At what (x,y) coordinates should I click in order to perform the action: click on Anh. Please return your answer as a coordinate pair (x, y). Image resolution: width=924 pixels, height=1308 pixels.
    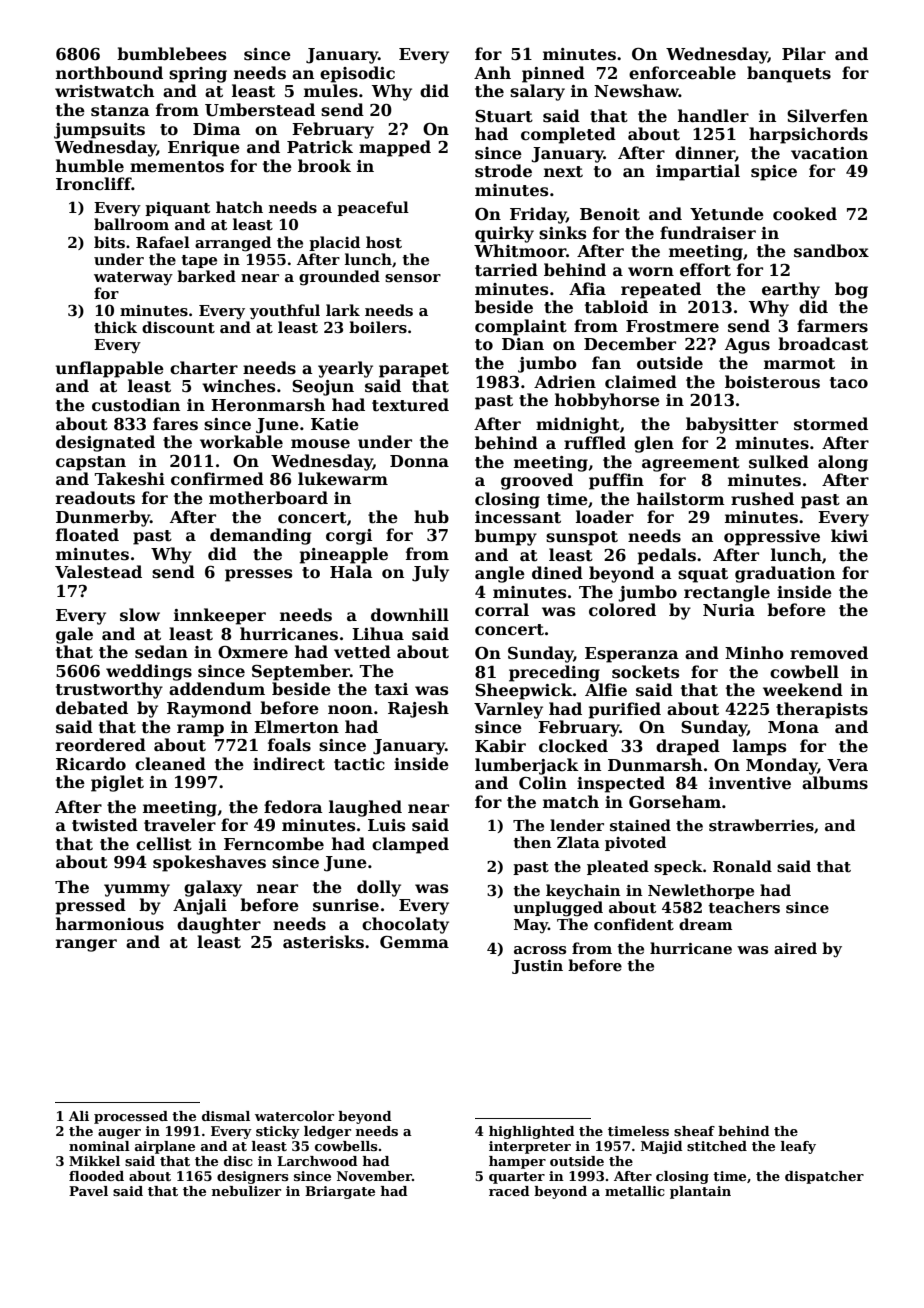
    Looking at the image, I should click on (492, 72).
